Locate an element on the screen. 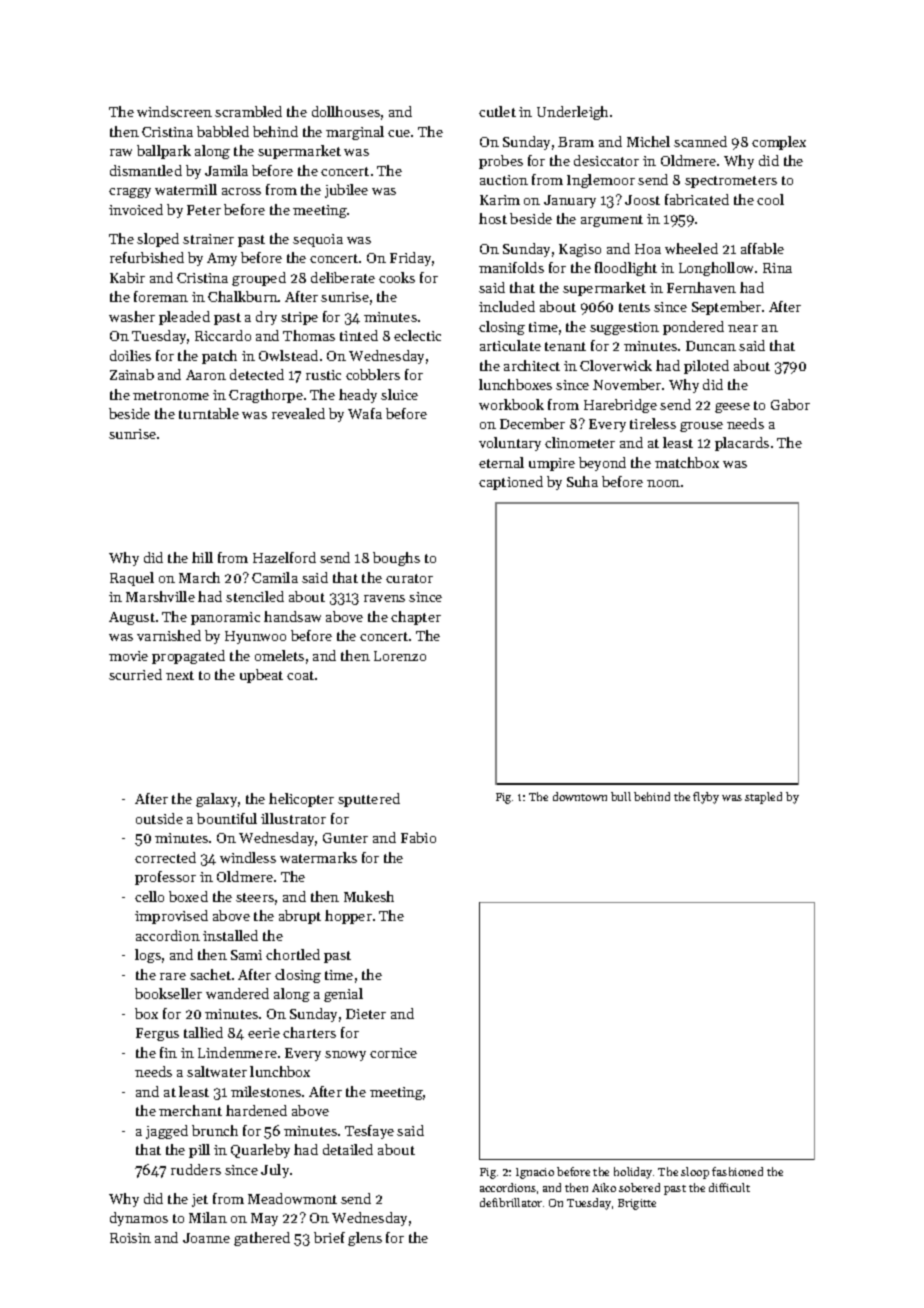 This screenshot has width=924, height=1308. cornice is located at coordinates (393, 1053).
